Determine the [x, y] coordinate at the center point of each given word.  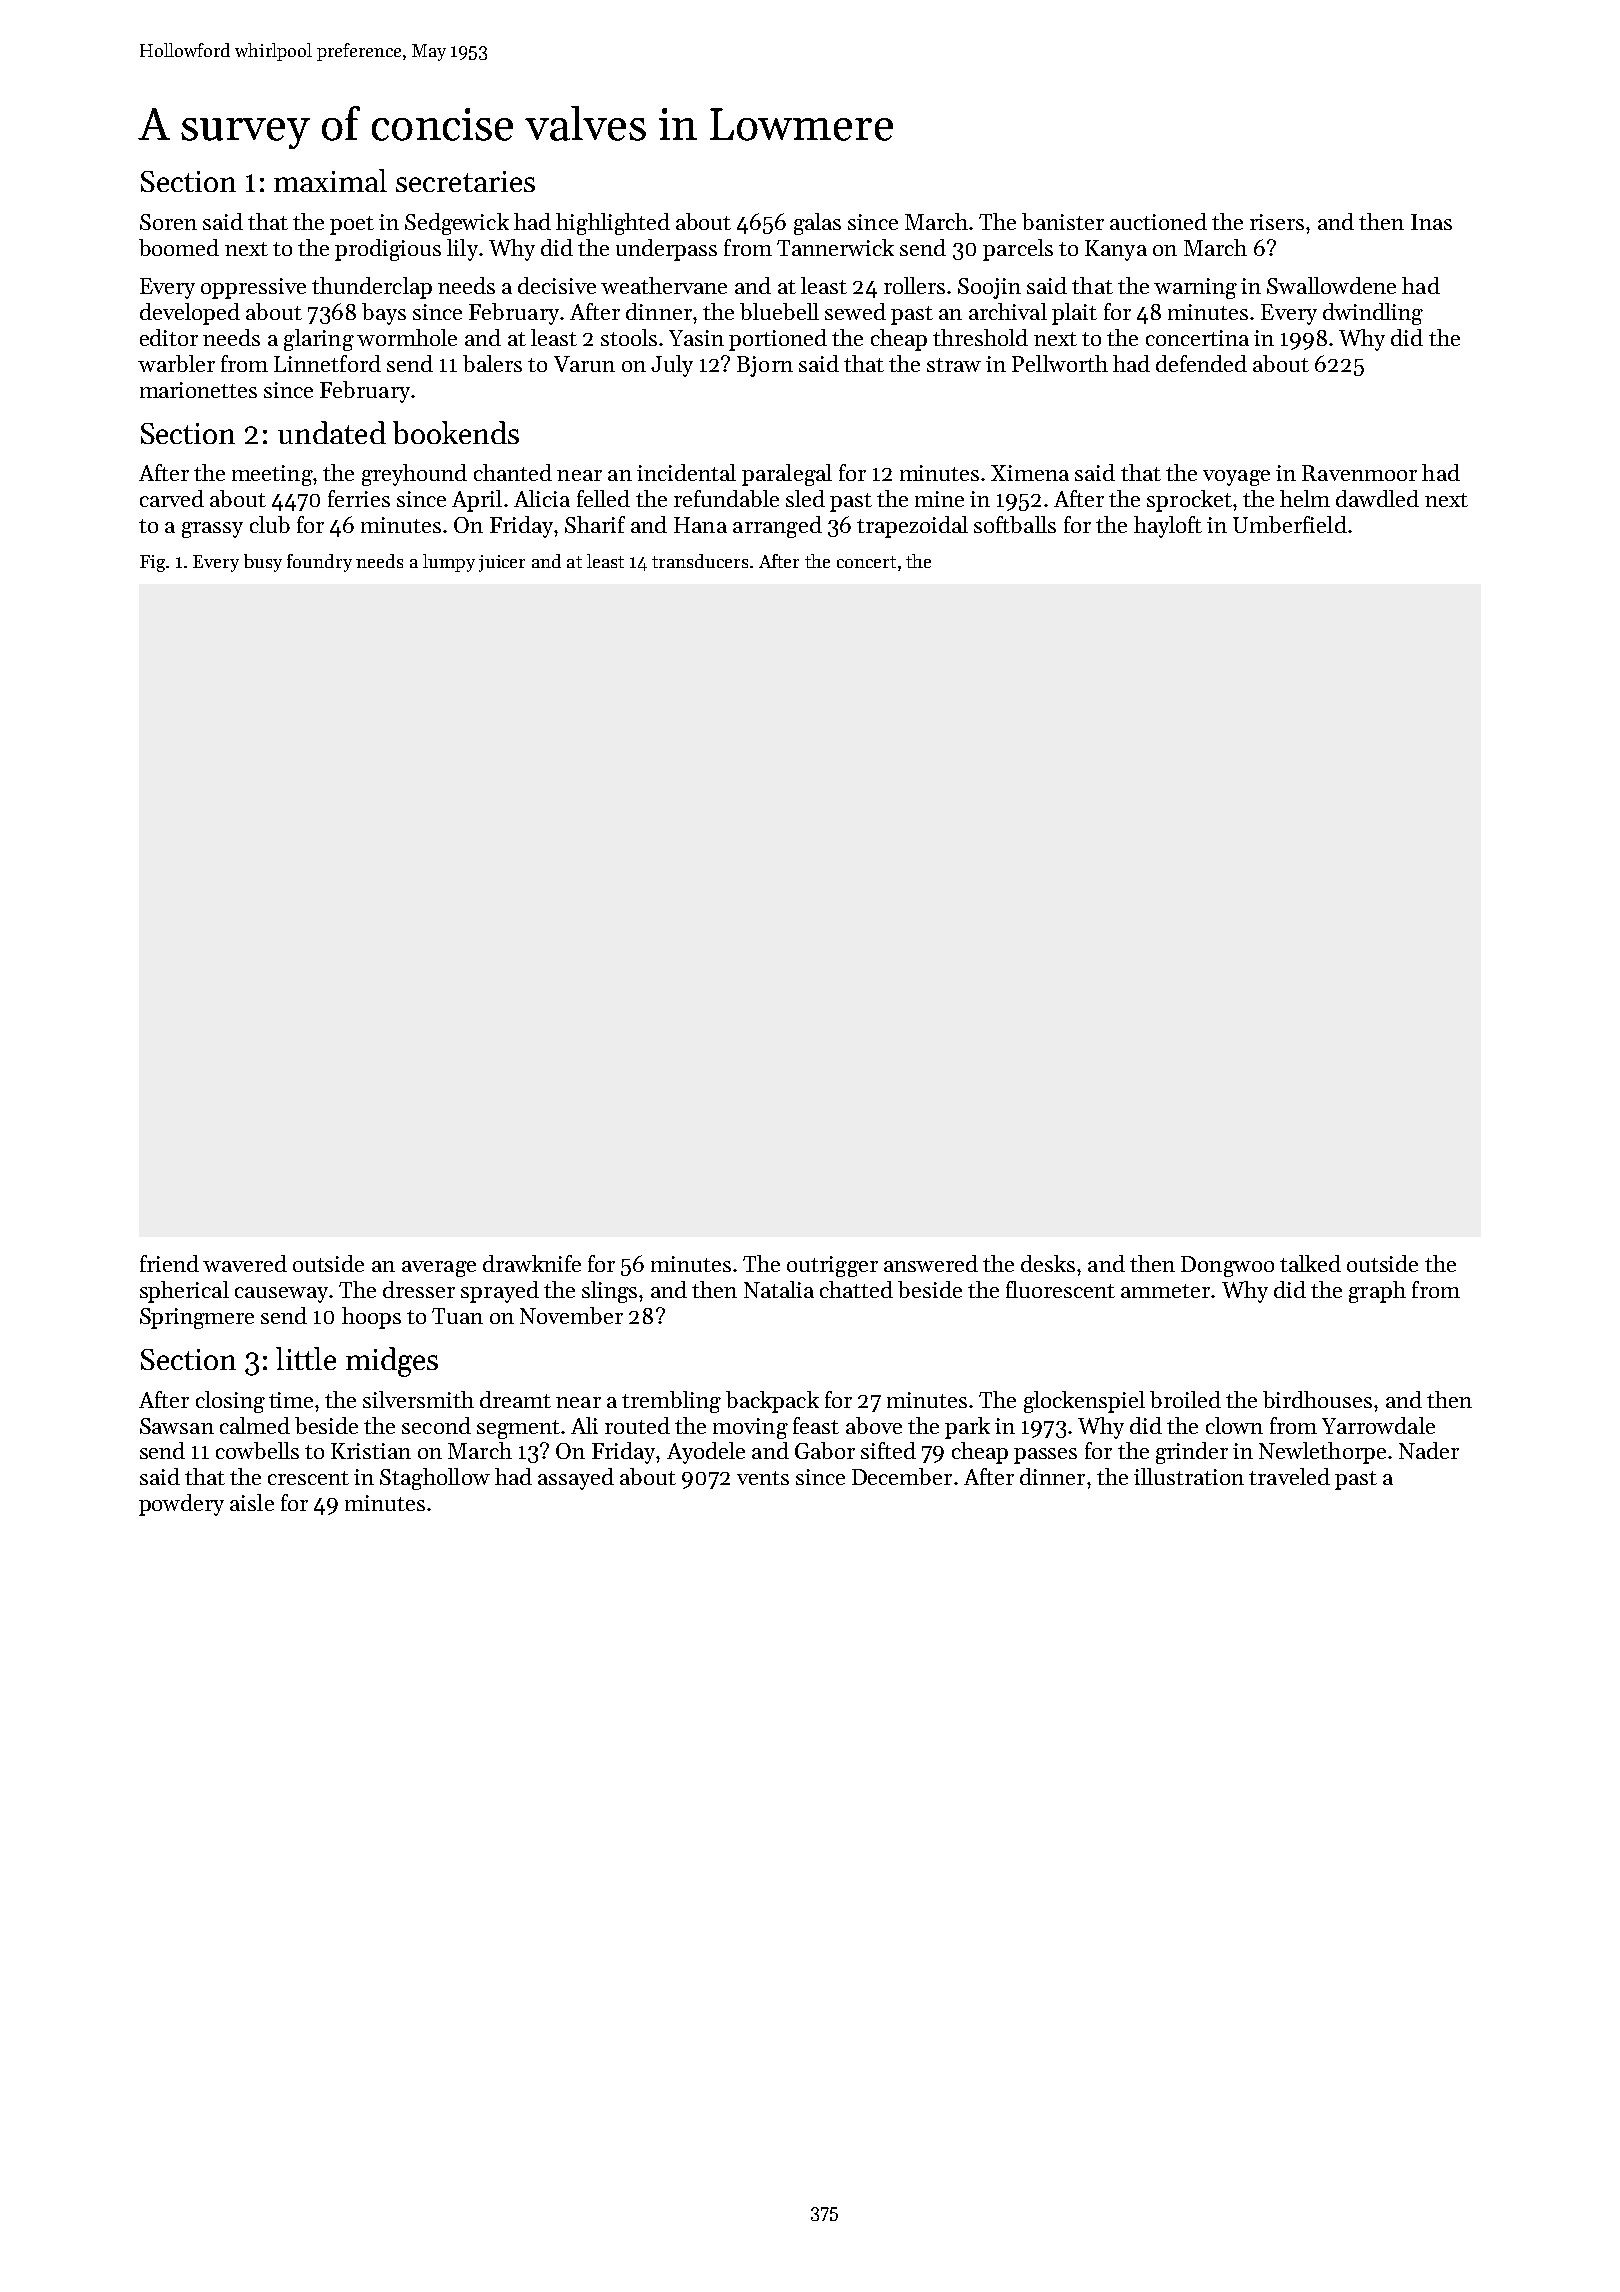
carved [172, 498]
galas [817, 224]
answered [931, 1263]
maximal [330, 180]
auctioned [1158, 221]
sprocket [1189, 501]
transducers [700, 561]
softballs [1015, 524]
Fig [152, 563]
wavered [245, 1263]
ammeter [1165, 1291]
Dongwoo [1227, 1266]
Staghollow [435, 1479]
